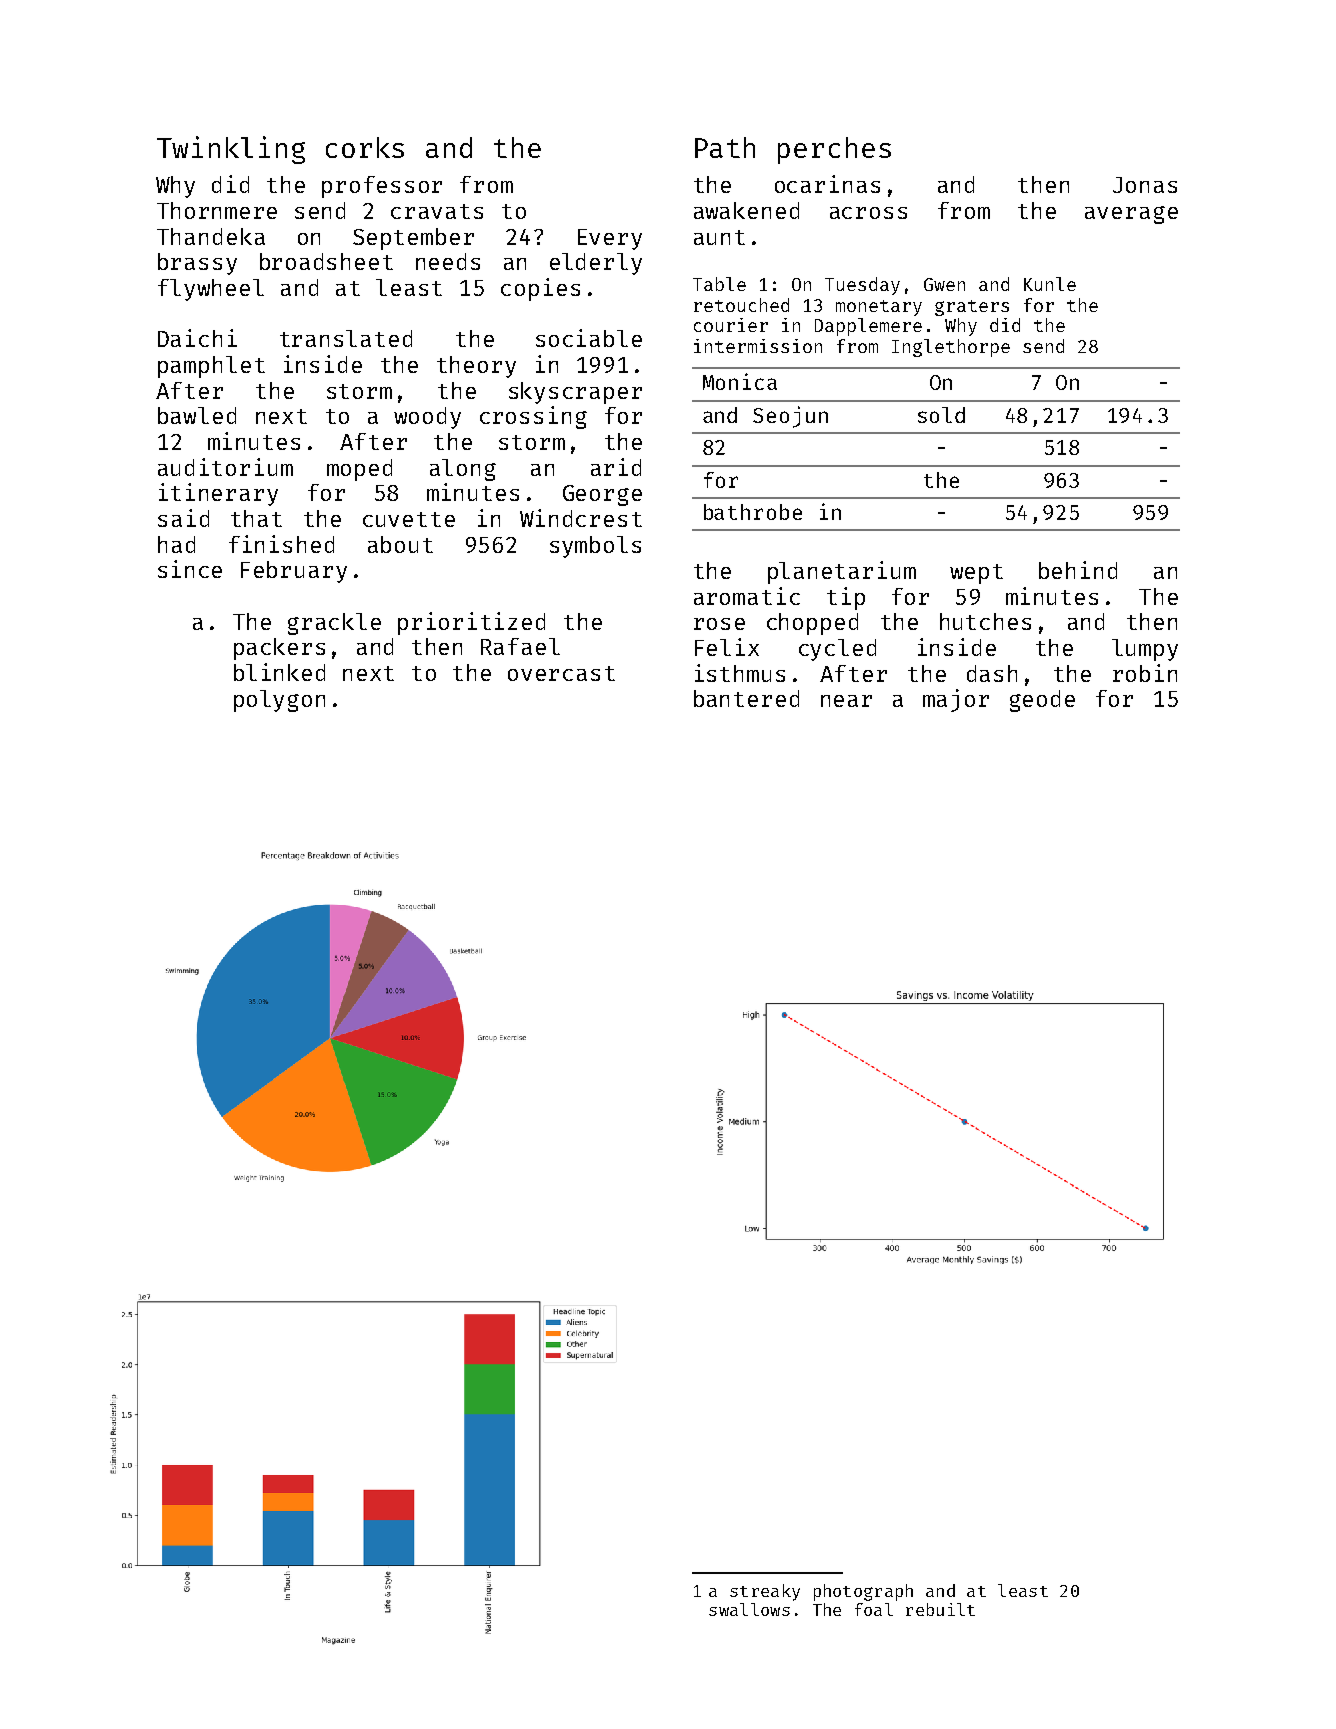 The image size is (1336, 1729). Describe the element at coordinates (765, 1592) in the document. I see `streaky` at that location.
